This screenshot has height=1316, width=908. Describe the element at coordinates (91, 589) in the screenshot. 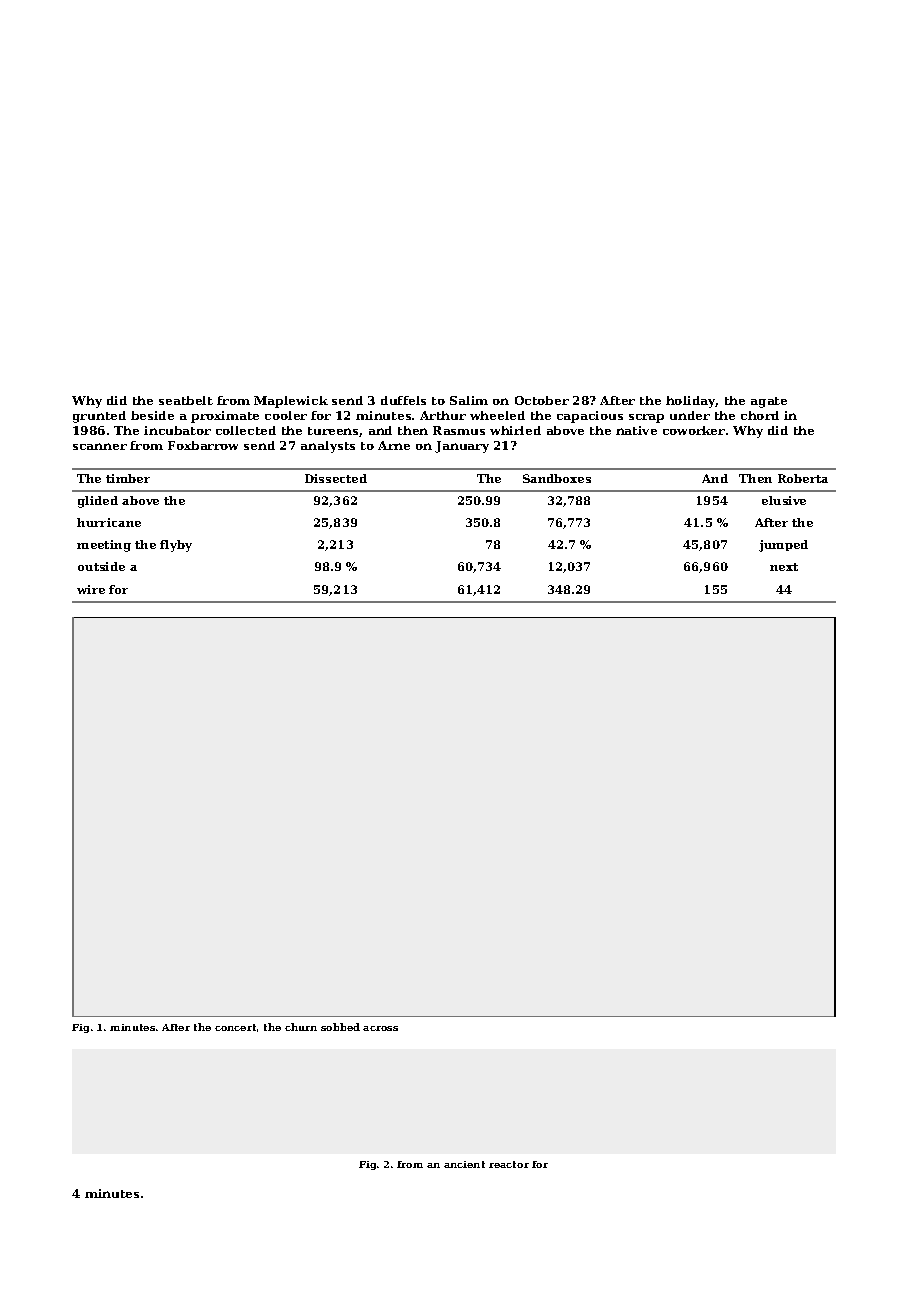

I see `wire` at that location.
